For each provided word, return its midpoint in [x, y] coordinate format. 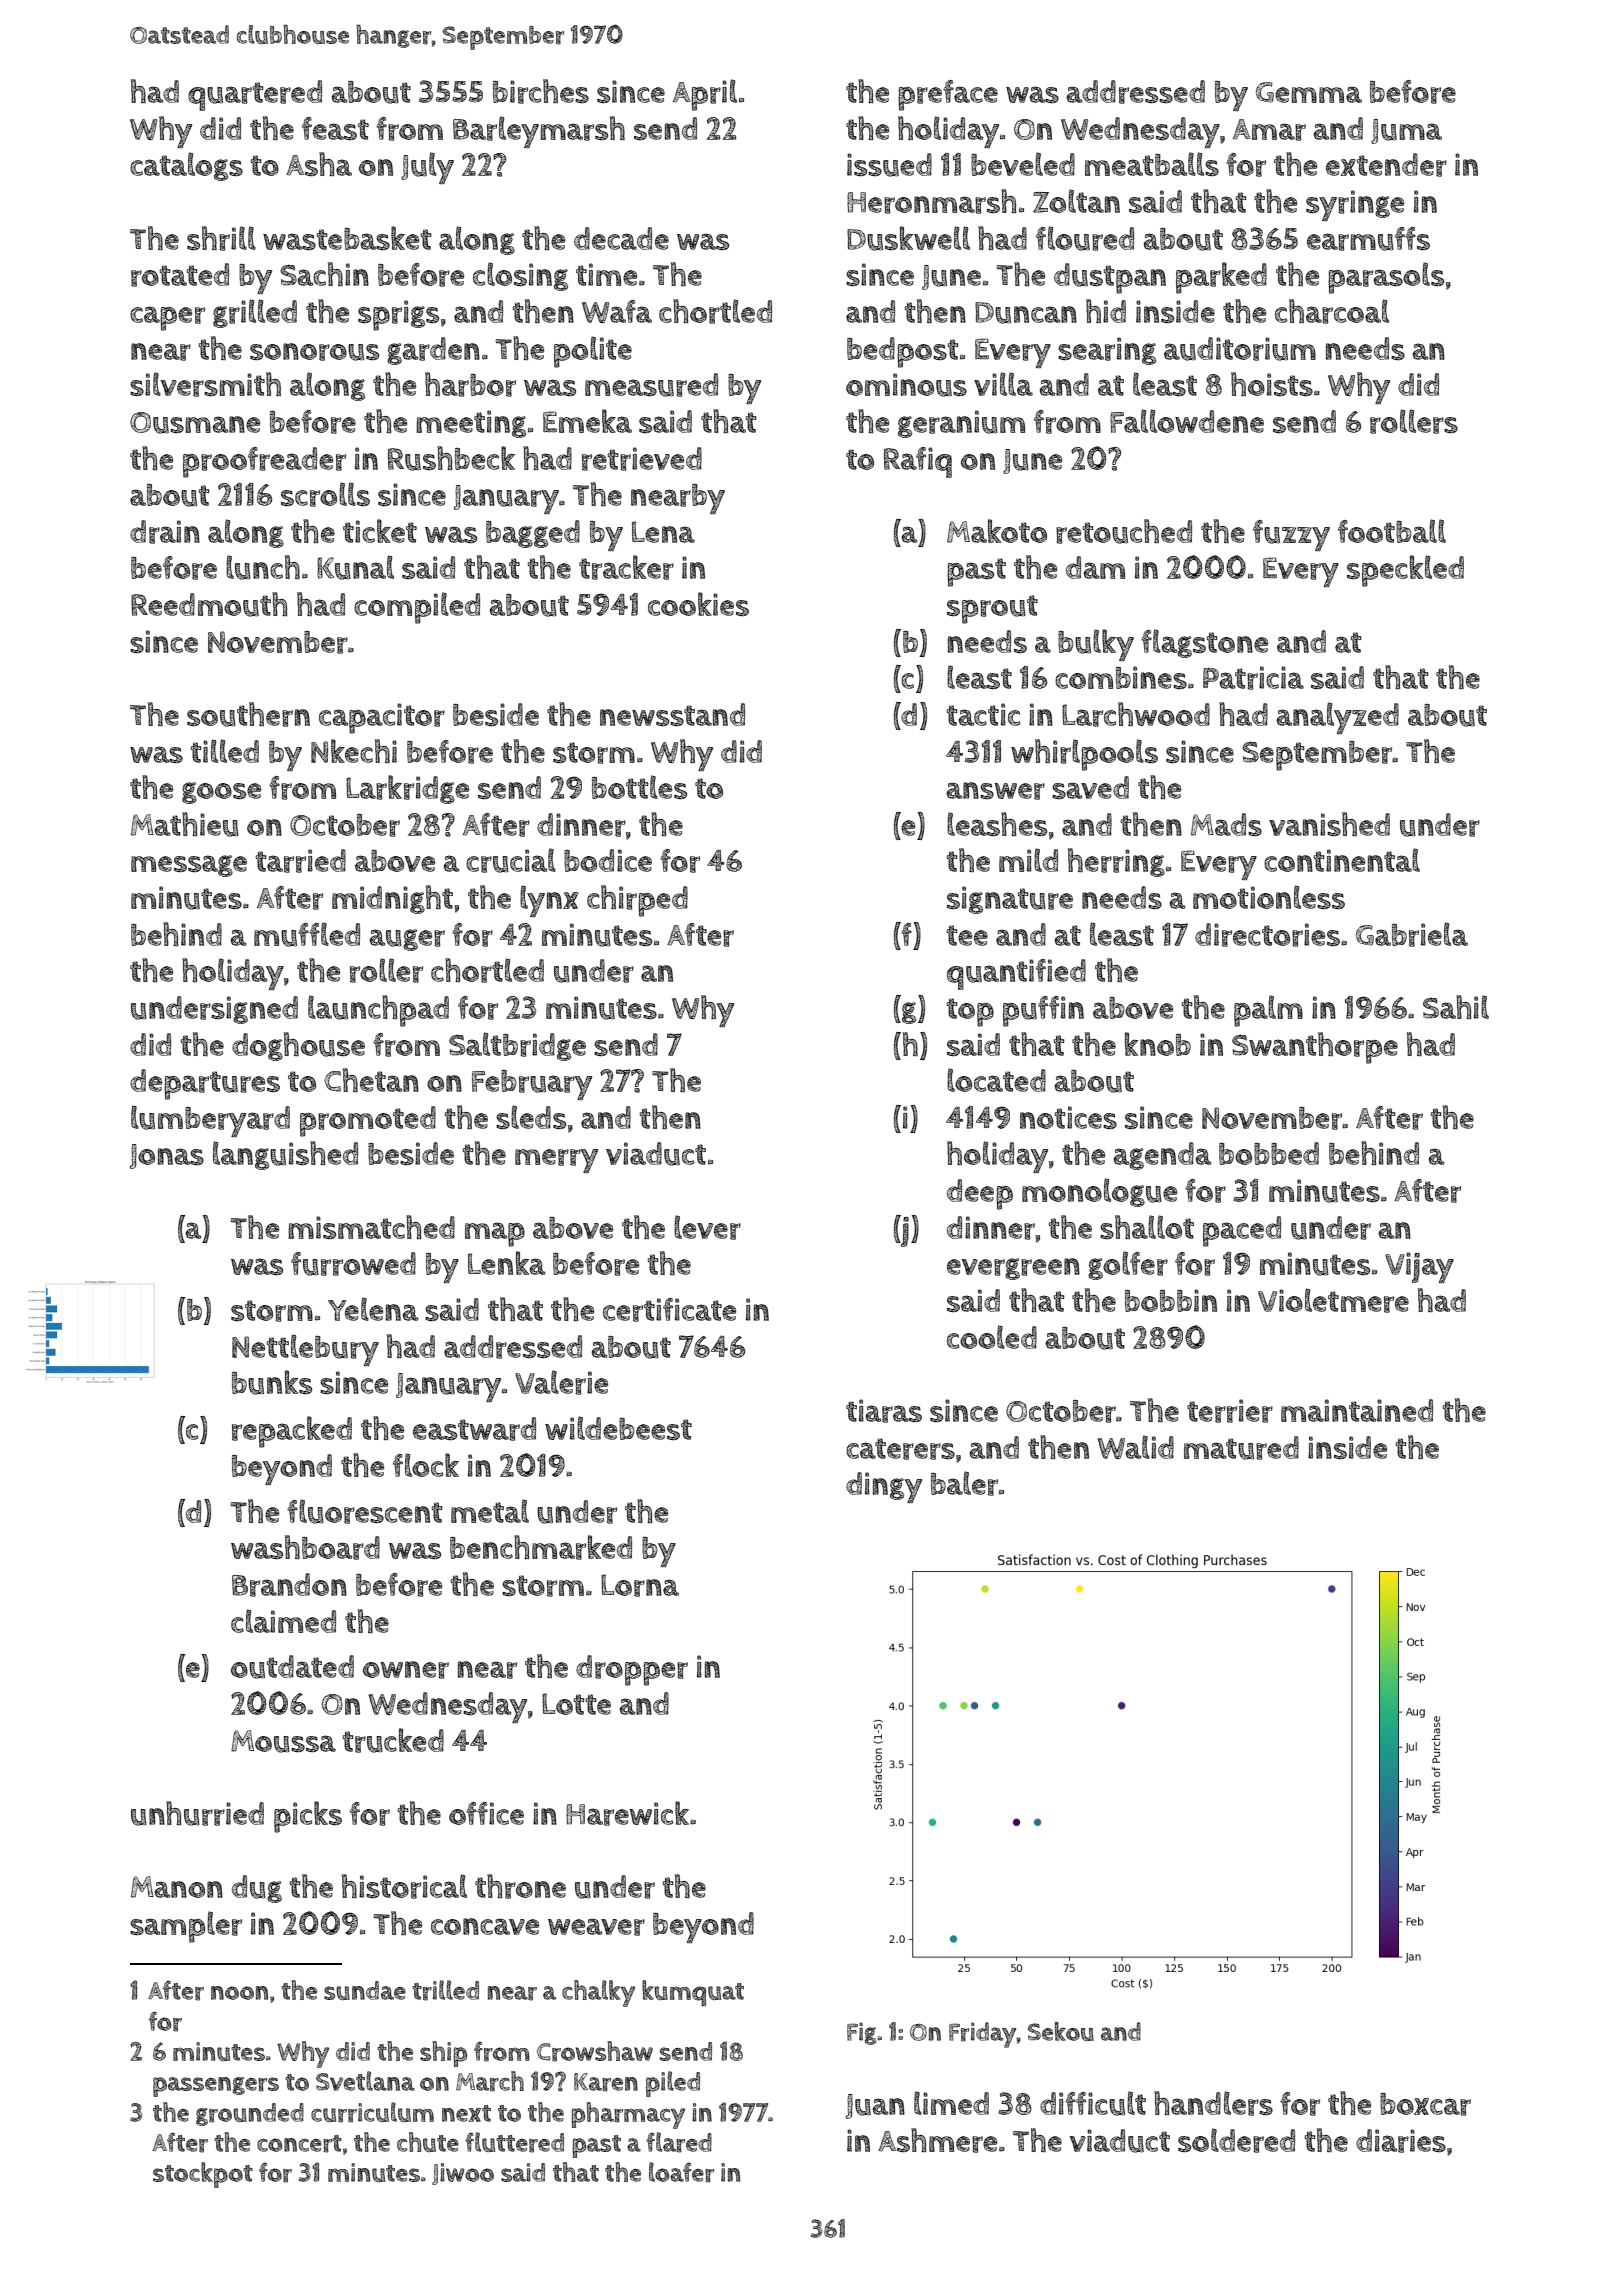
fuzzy [1291, 535]
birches [541, 91]
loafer [681, 2172]
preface [948, 95]
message [189, 866]
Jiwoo [463, 2174]
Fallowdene [1187, 421]
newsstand [672, 714]
